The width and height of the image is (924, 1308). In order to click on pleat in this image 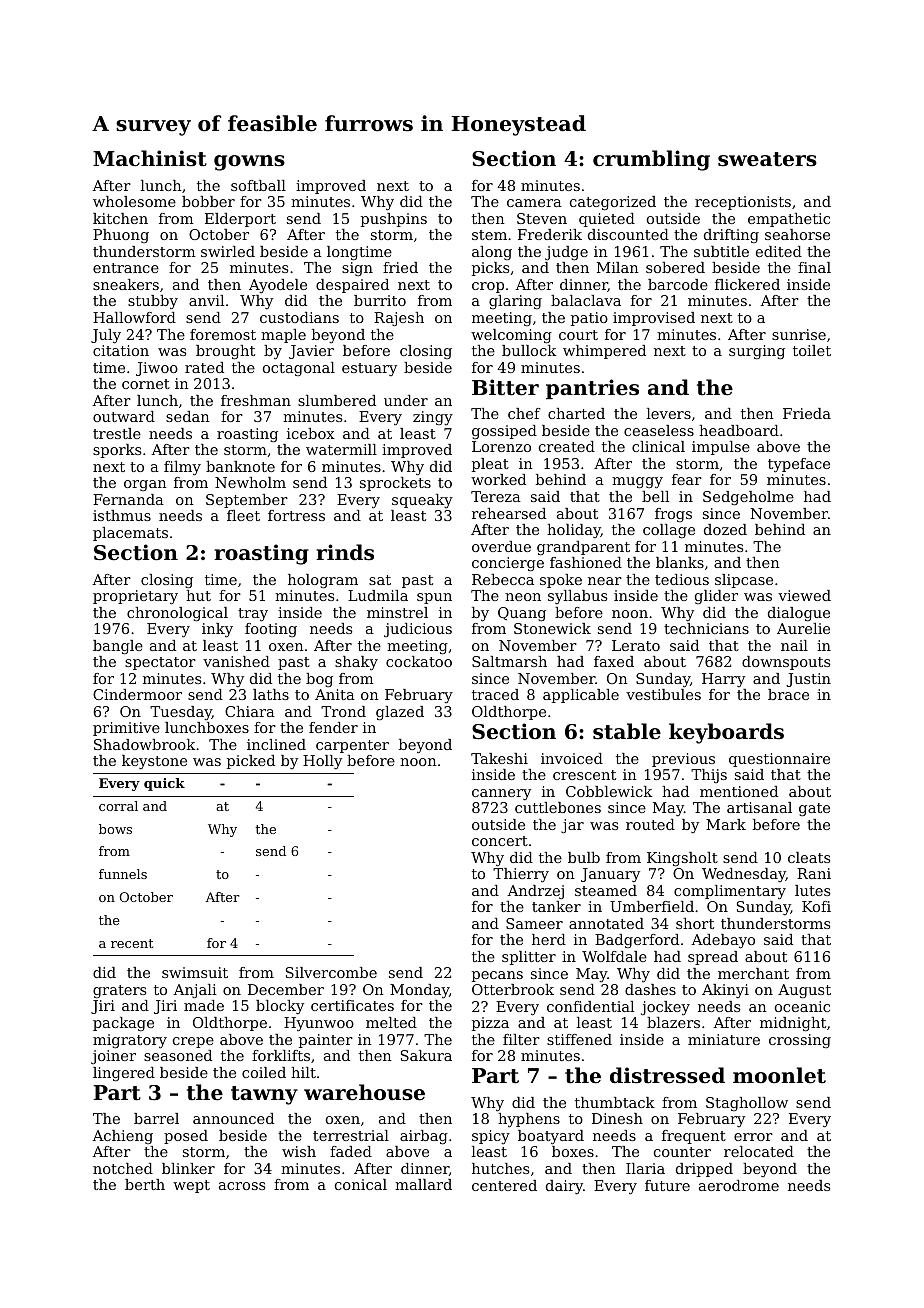, I will do `click(490, 465)`.
